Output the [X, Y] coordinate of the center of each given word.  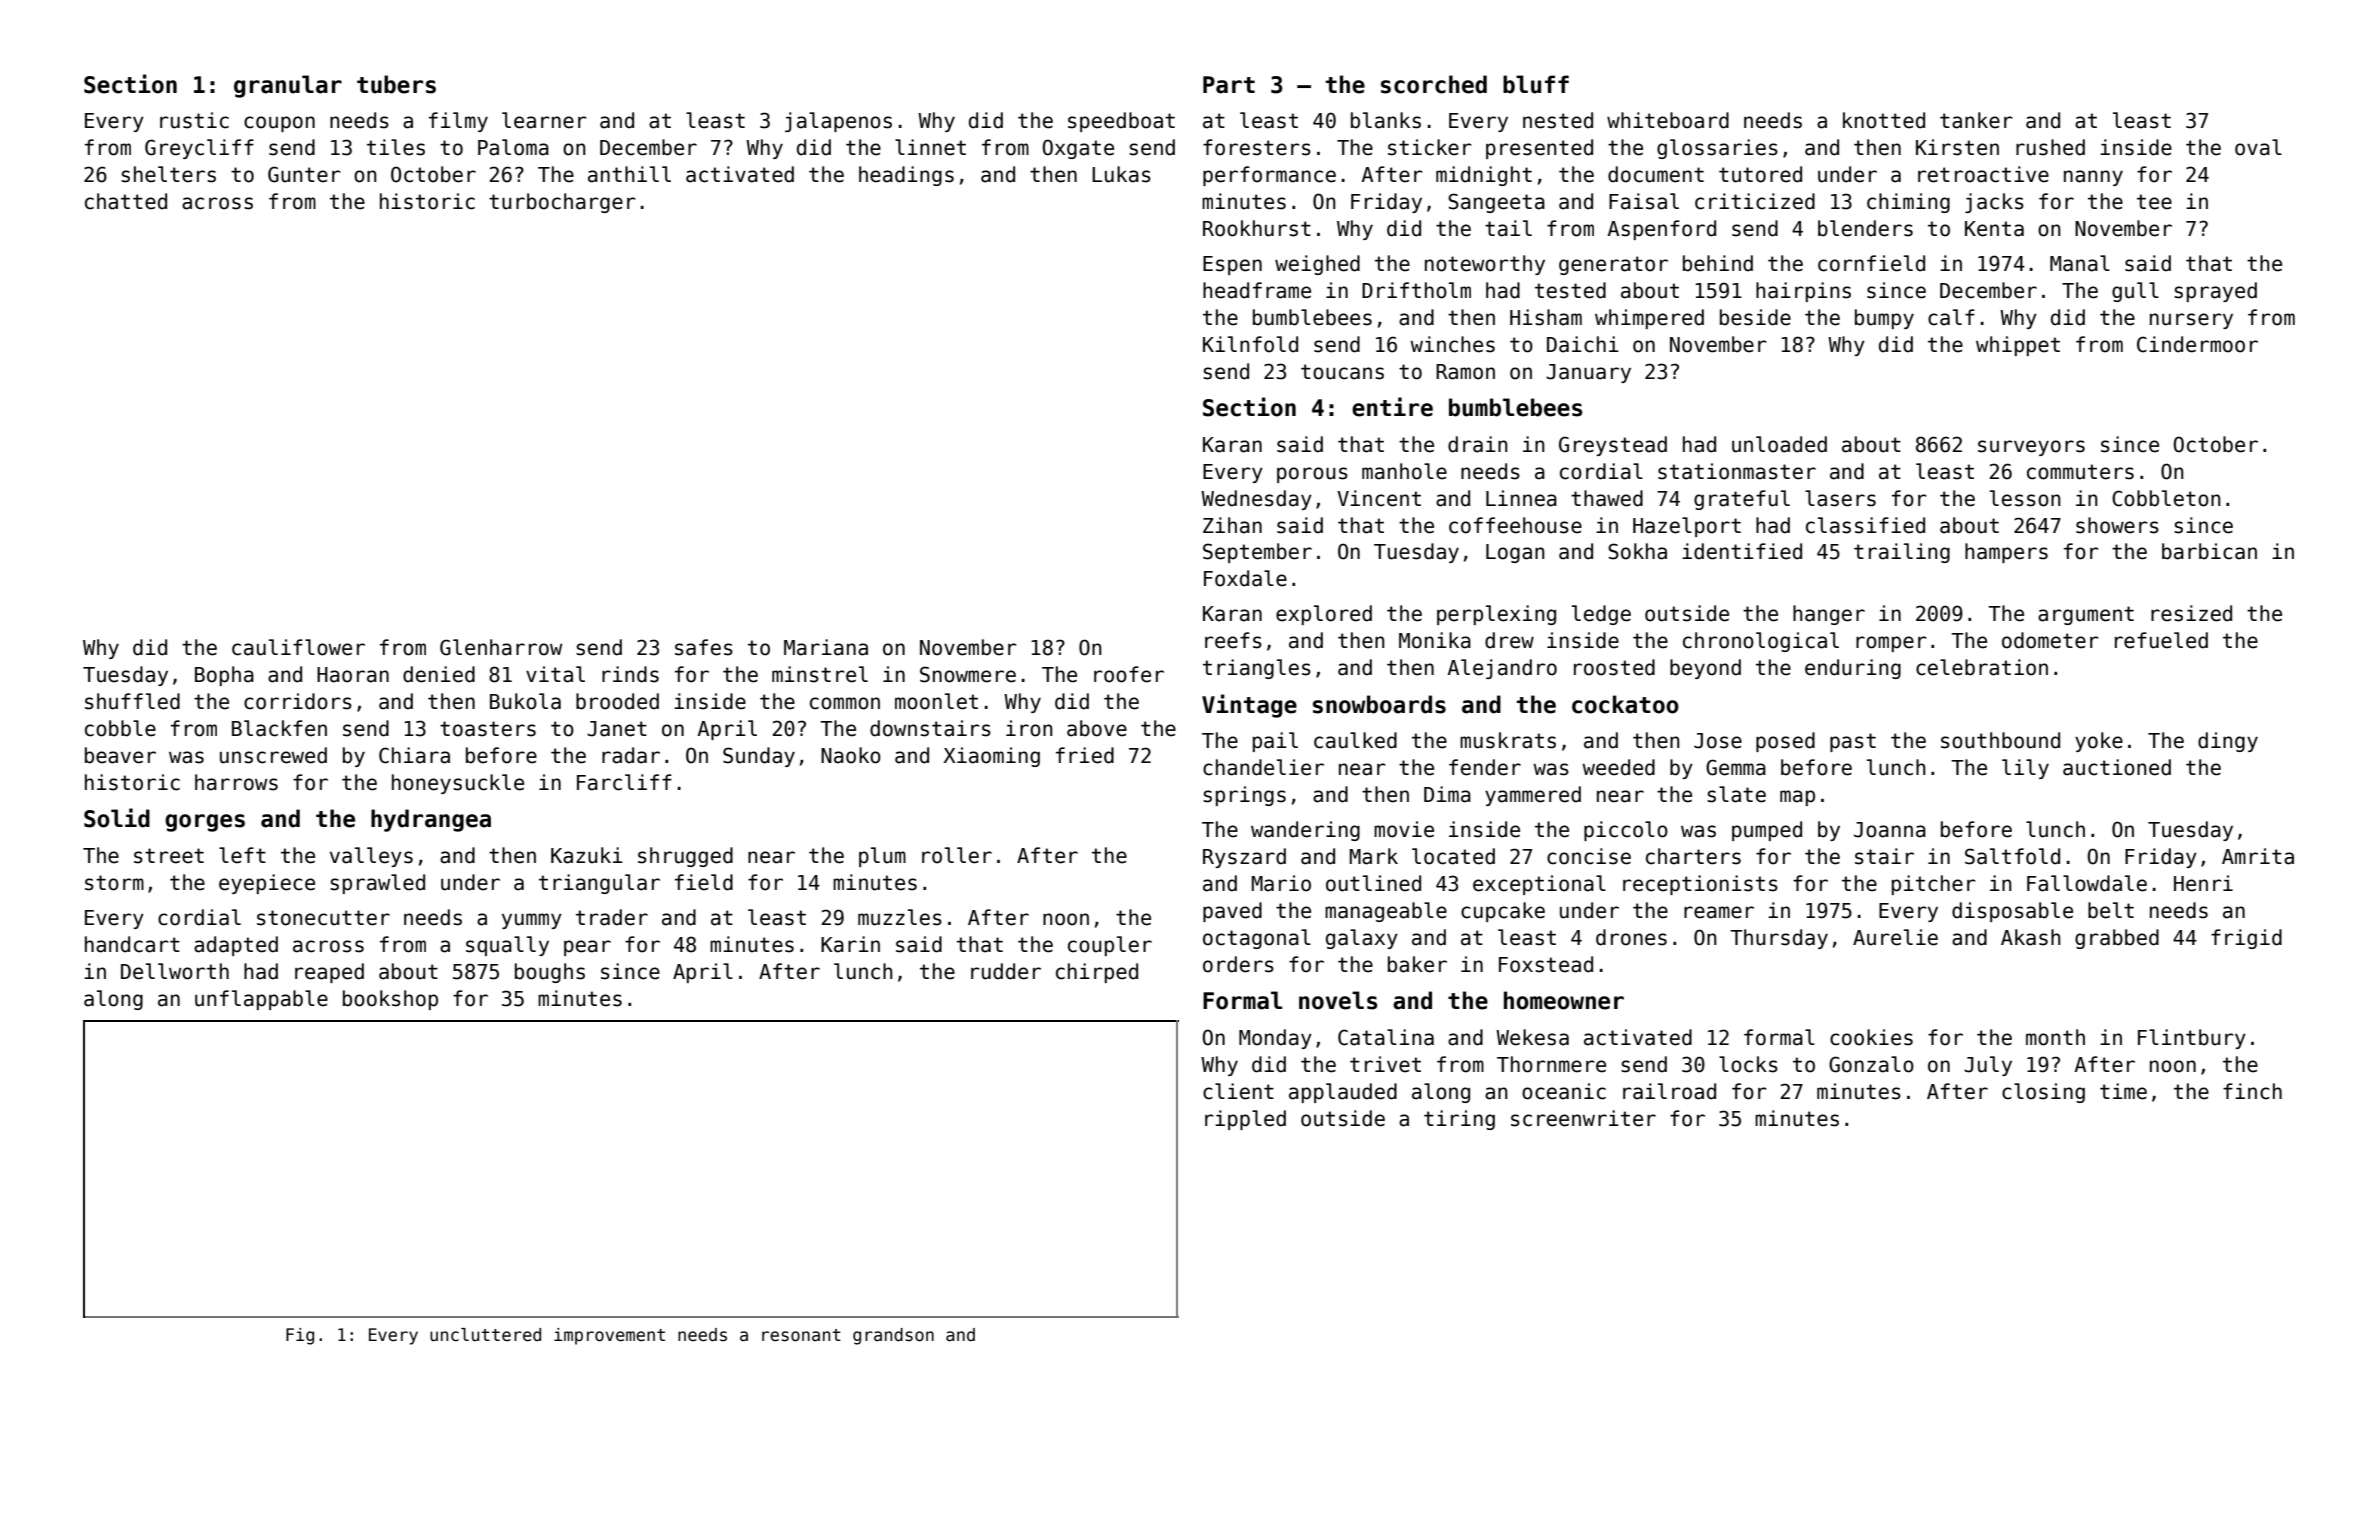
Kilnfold [1250, 344]
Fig [300, 1336]
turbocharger [562, 203]
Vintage [1249, 706]
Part [1229, 85]
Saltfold [2012, 856]
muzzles [900, 917]
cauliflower [298, 647]
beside [1755, 317]
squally [507, 946]
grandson [893, 1336]
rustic [194, 120]
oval [2258, 147]
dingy [2228, 742]
